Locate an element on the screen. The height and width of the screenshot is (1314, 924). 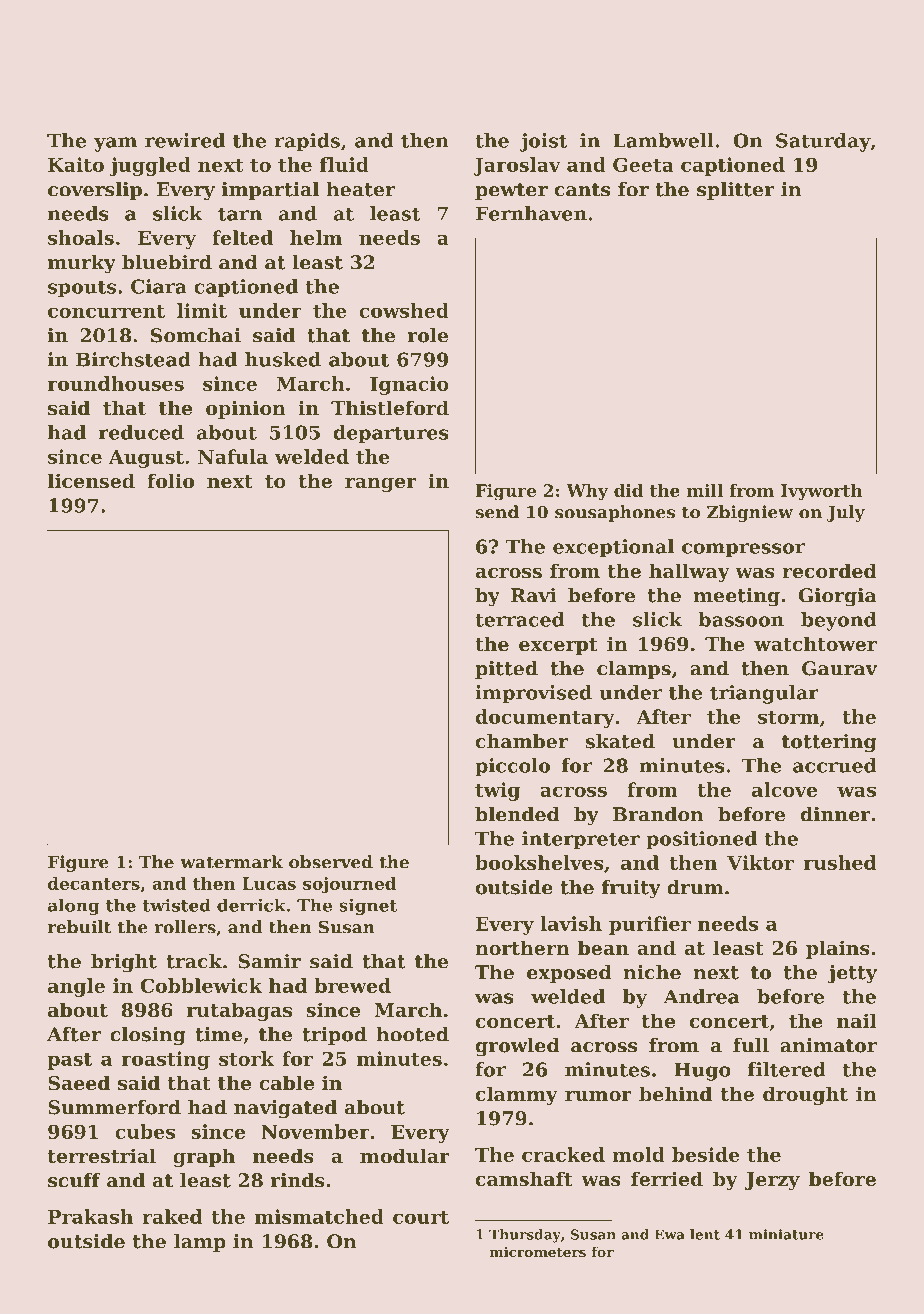
send is located at coordinates (497, 512).
